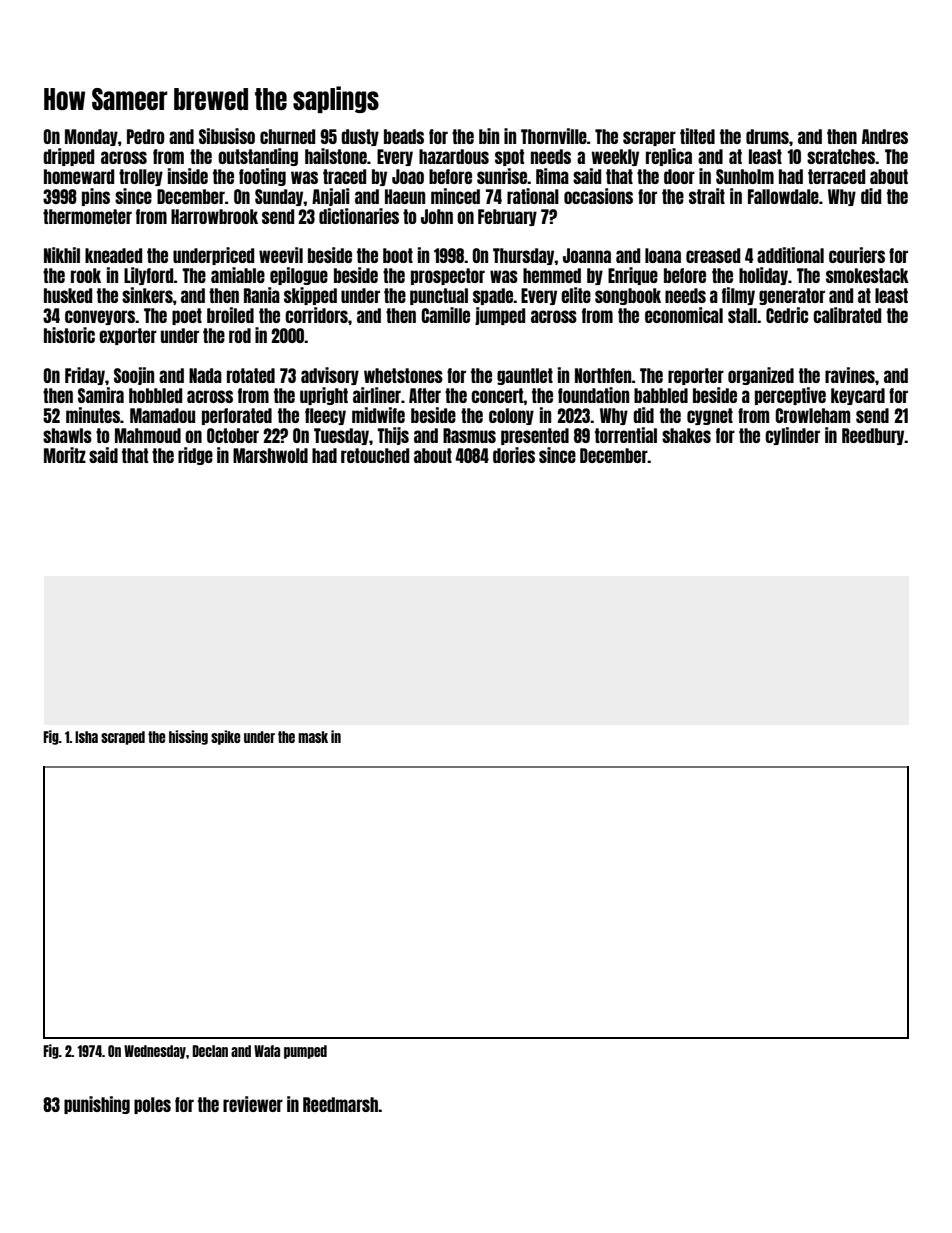 This page has width=952, height=1233. Describe the element at coordinates (123, 738) in the page. I see `scraped` at that location.
